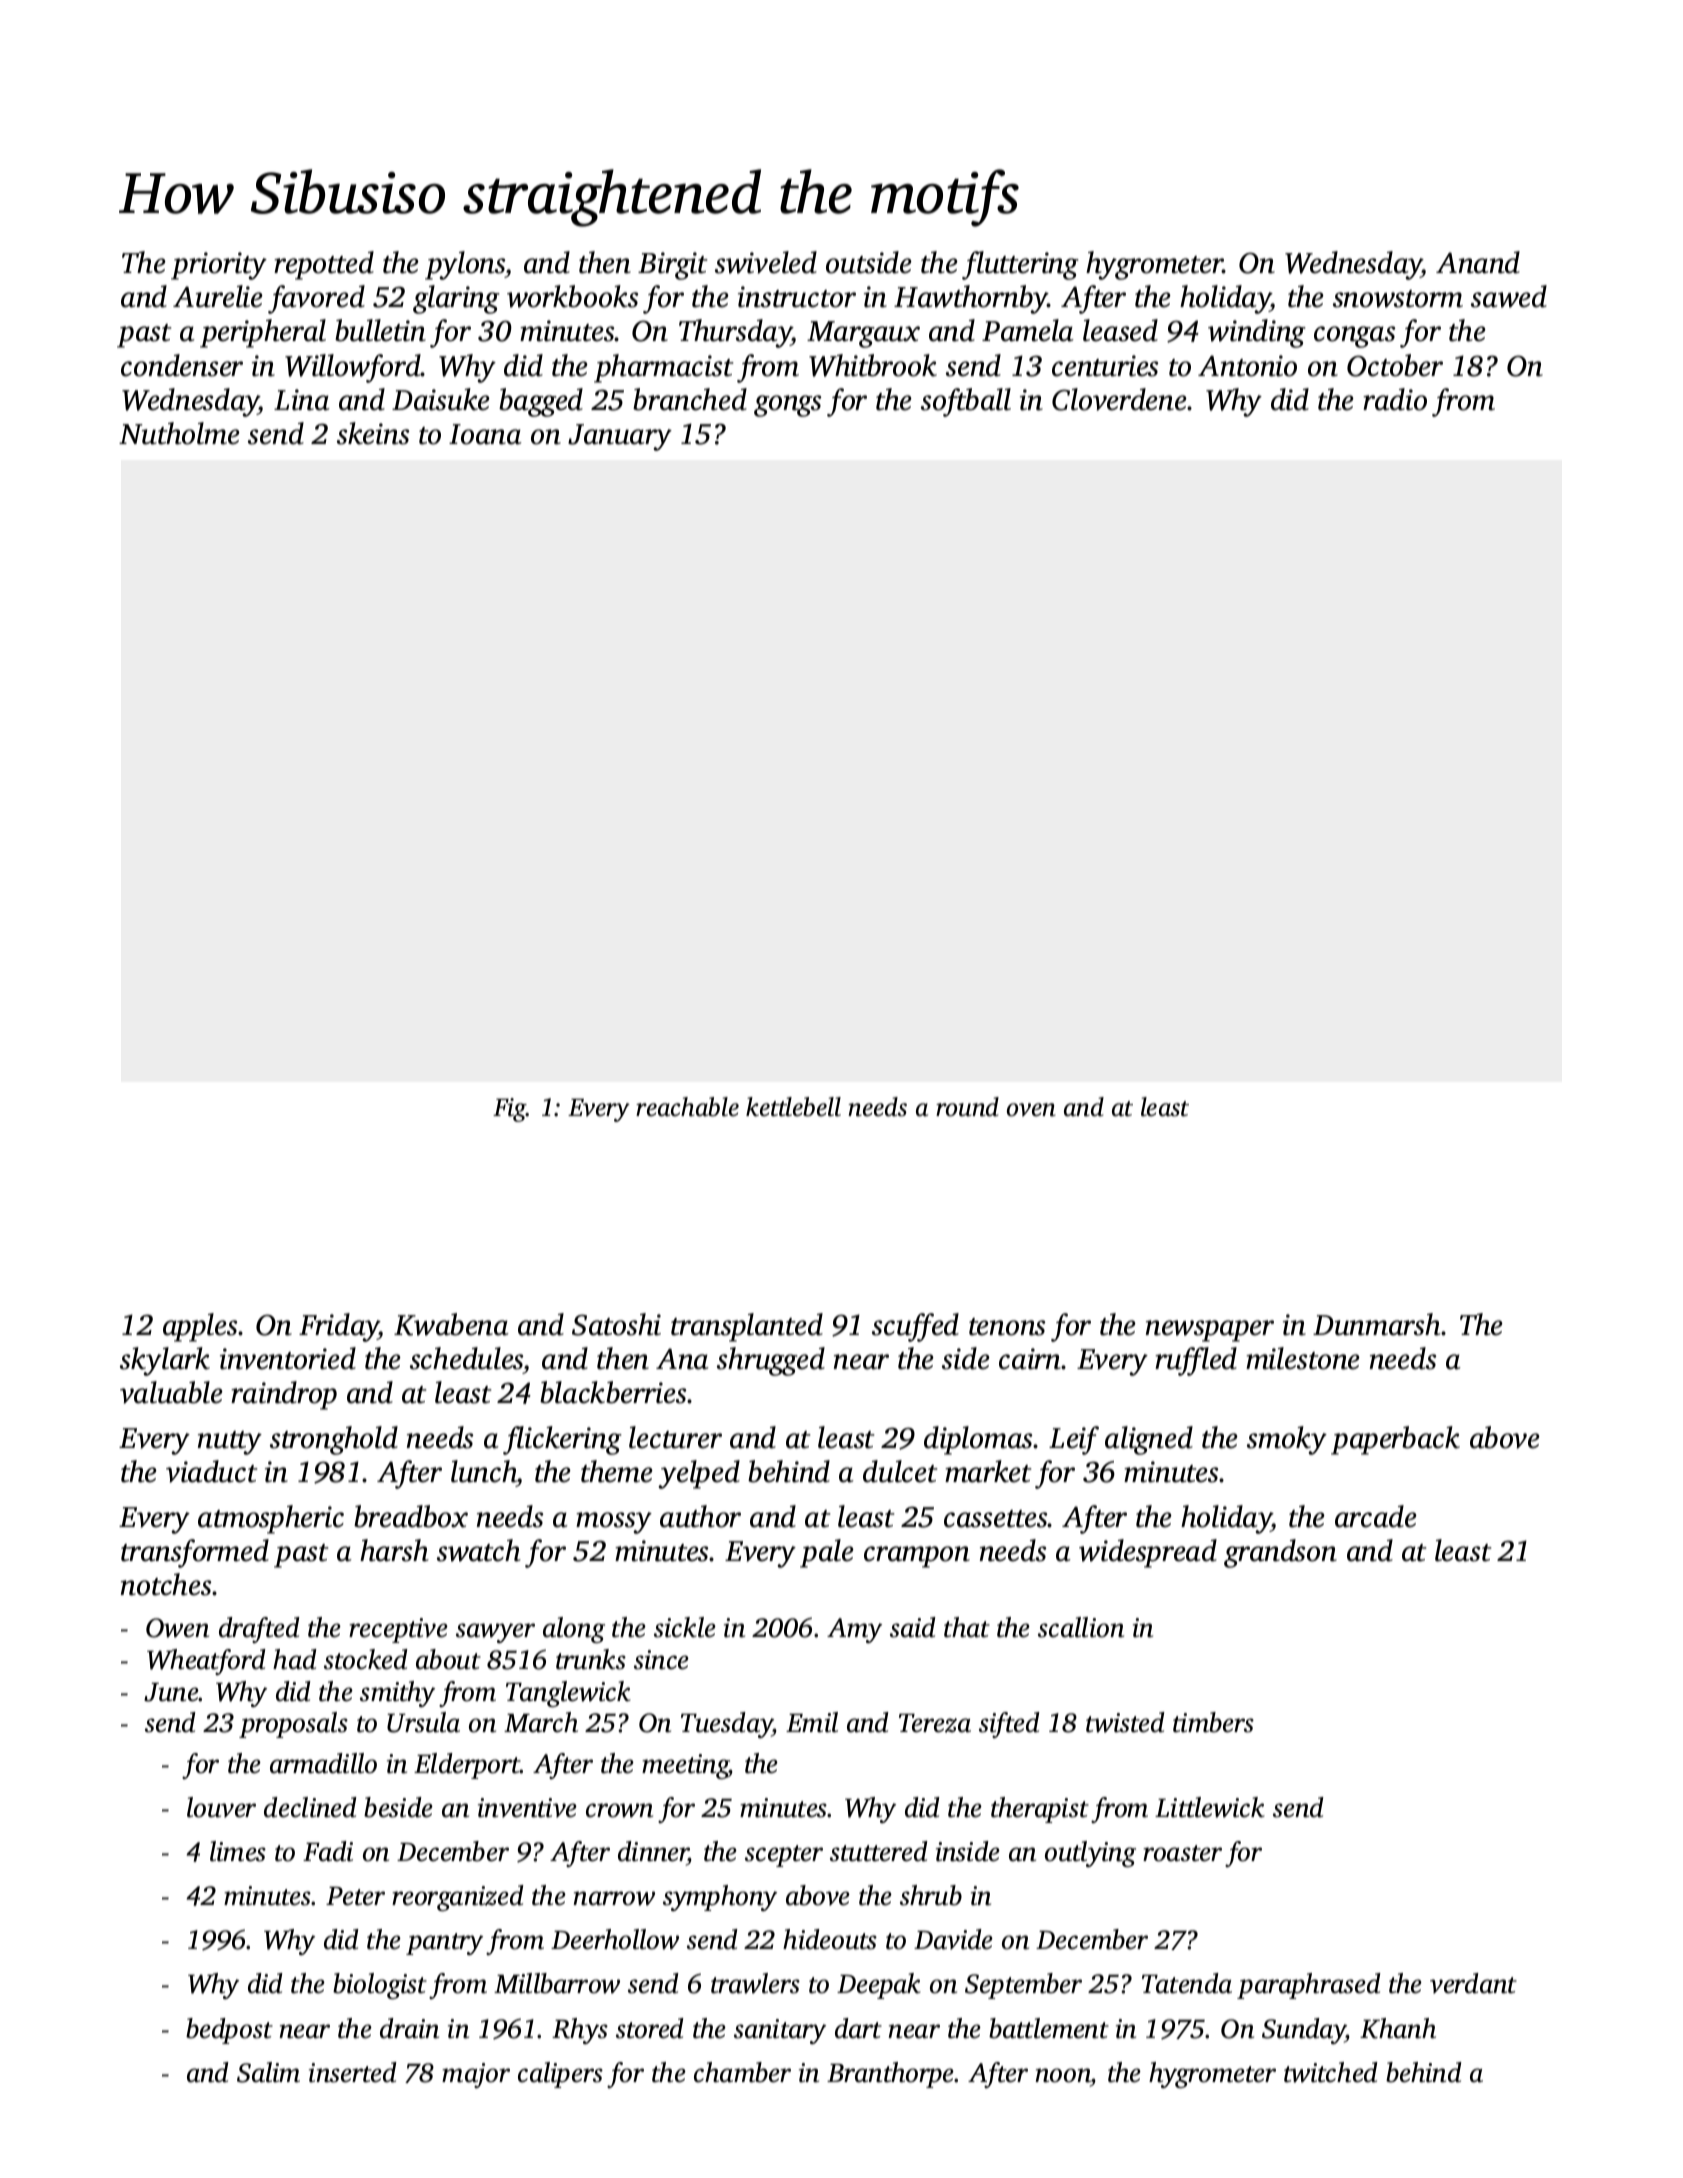 This document has height=2178, width=1683. I want to click on gongs, so click(787, 406).
